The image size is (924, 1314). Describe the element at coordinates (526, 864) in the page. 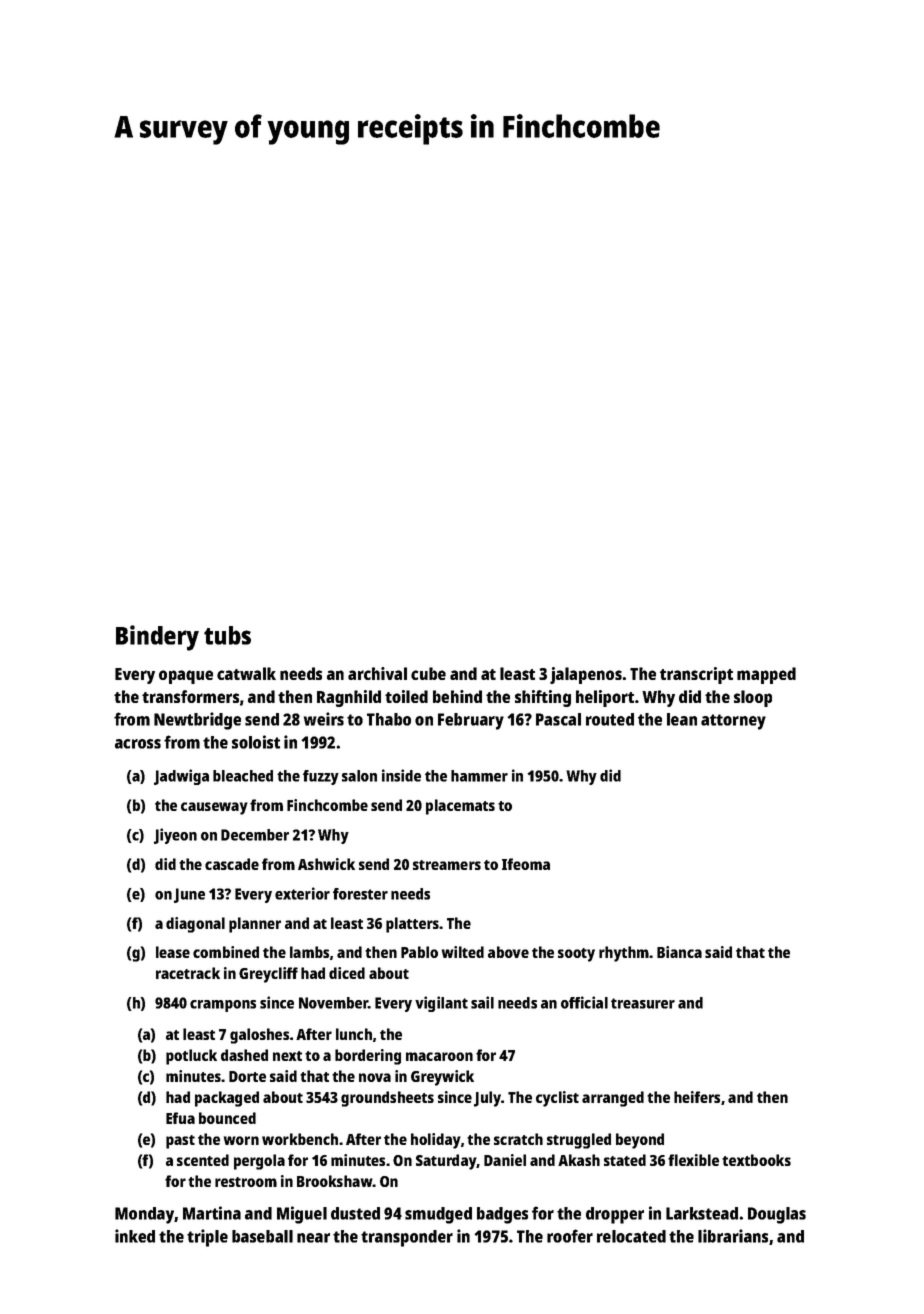

I see `Ifeoma` at that location.
